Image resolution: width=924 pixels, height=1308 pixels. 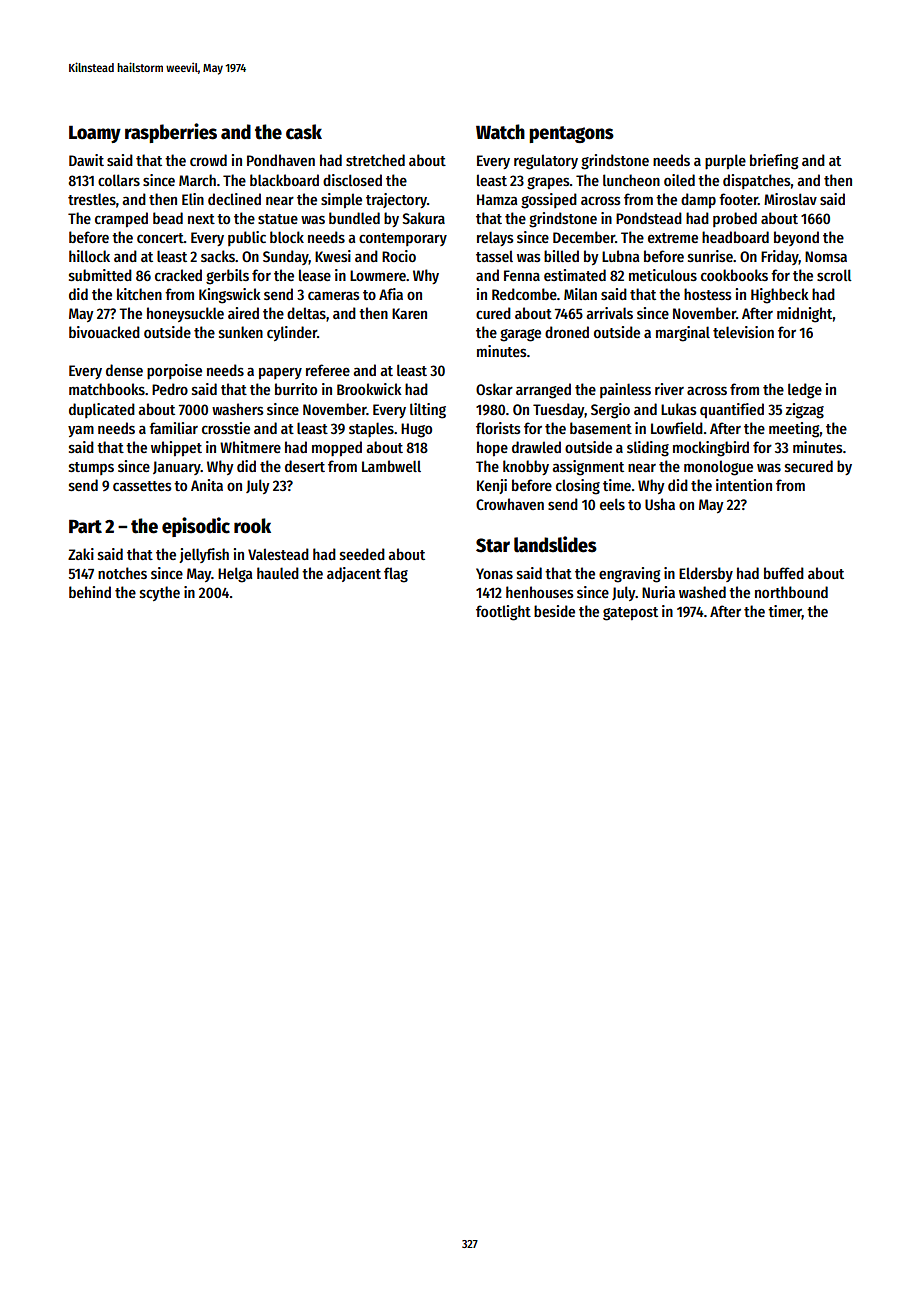 I want to click on sunrise, so click(x=710, y=256).
